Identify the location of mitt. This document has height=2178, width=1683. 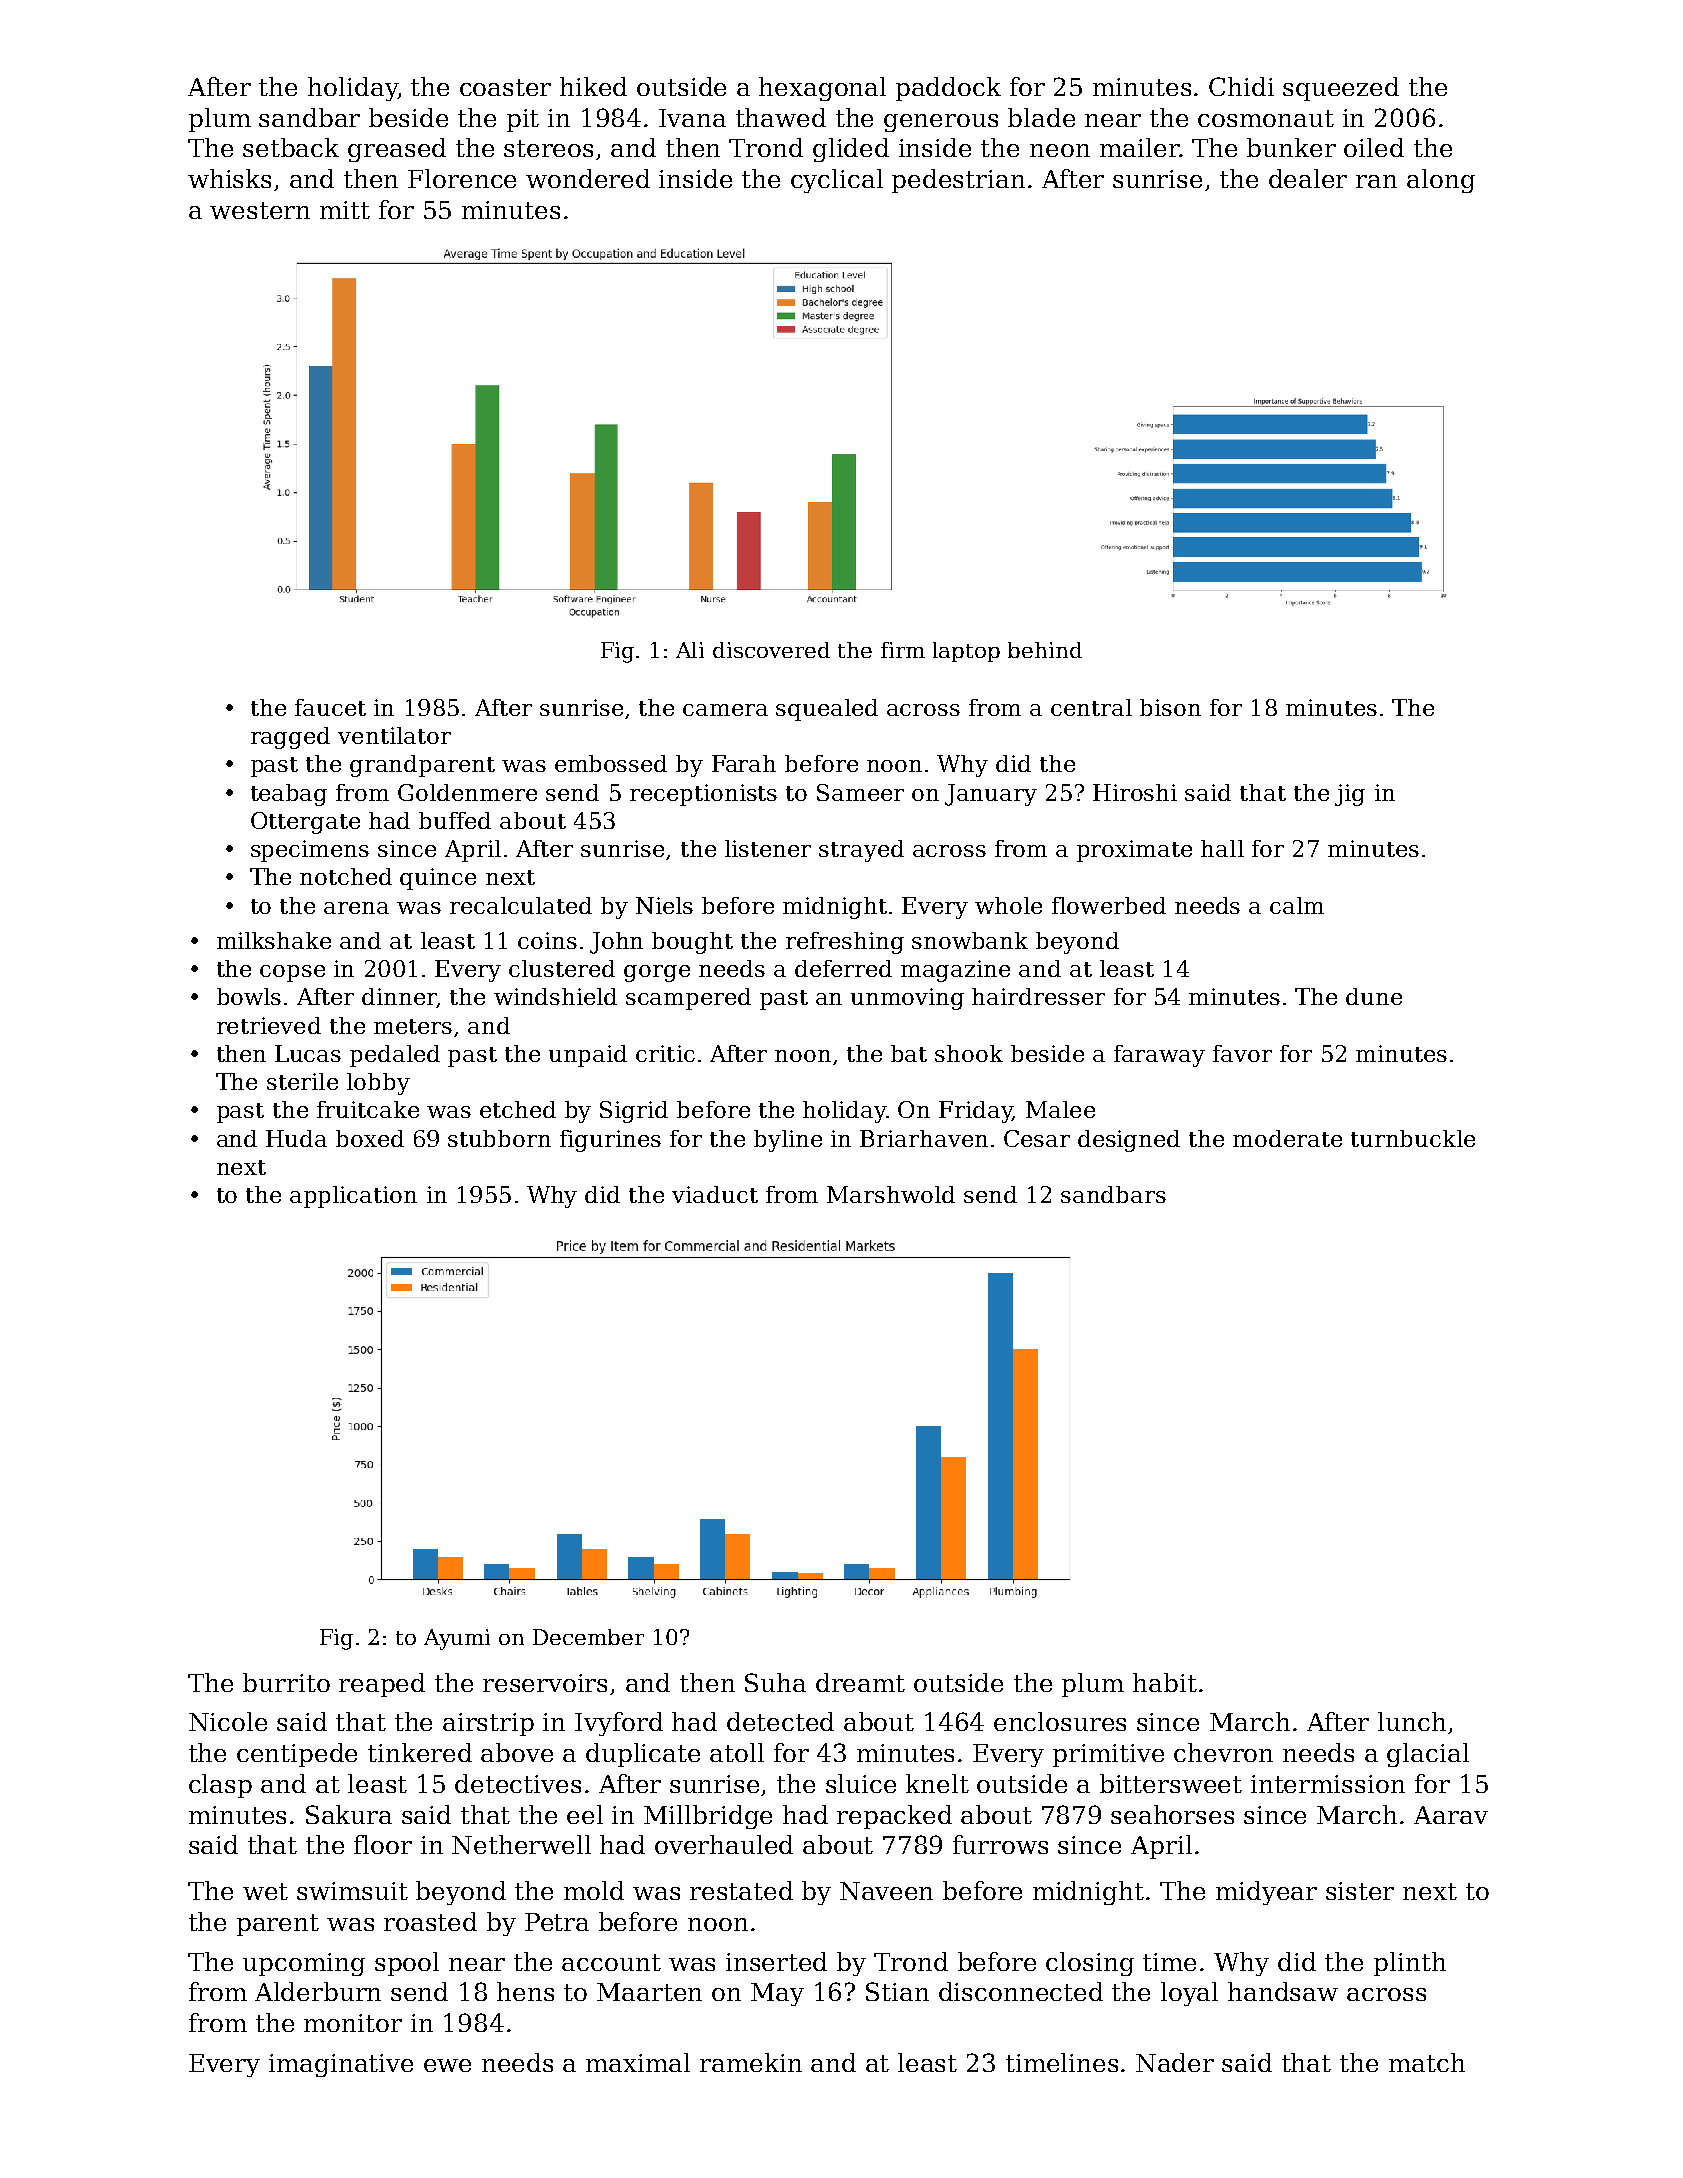
(345, 210).
